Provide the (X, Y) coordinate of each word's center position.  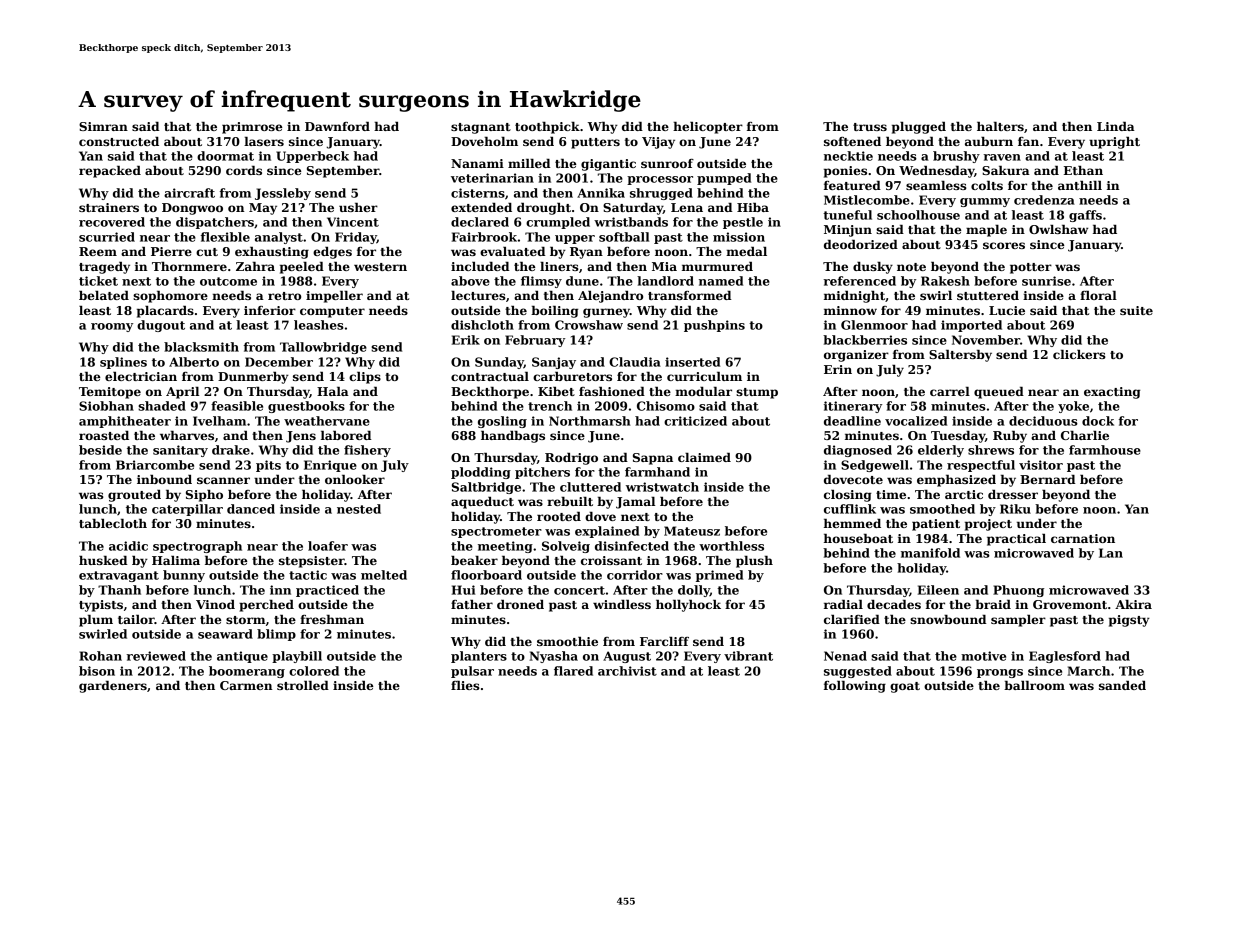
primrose (252, 128)
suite (1136, 310)
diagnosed (858, 451)
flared (573, 671)
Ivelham (219, 421)
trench (550, 406)
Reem (98, 251)
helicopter (708, 128)
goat (905, 687)
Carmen (246, 685)
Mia (664, 266)
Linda (1116, 126)
